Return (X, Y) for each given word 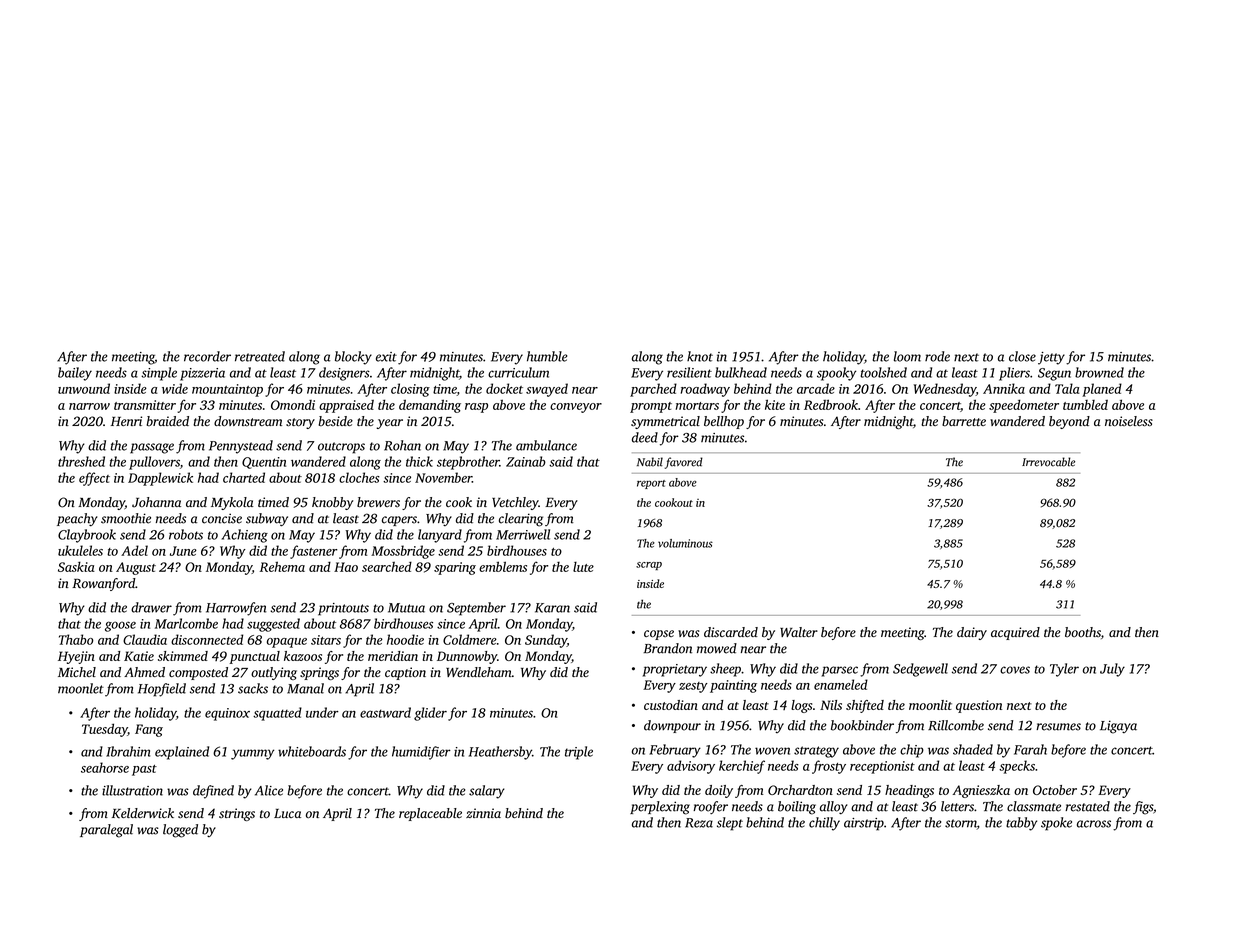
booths (1083, 632)
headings (909, 791)
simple (159, 374)
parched (653, 390)
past (144, 770)
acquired (1015, 633)
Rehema (282, 566)
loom (907, 356)
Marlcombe (186, 623)
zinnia (483, 813)
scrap (649, 566)
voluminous (685, 543)
